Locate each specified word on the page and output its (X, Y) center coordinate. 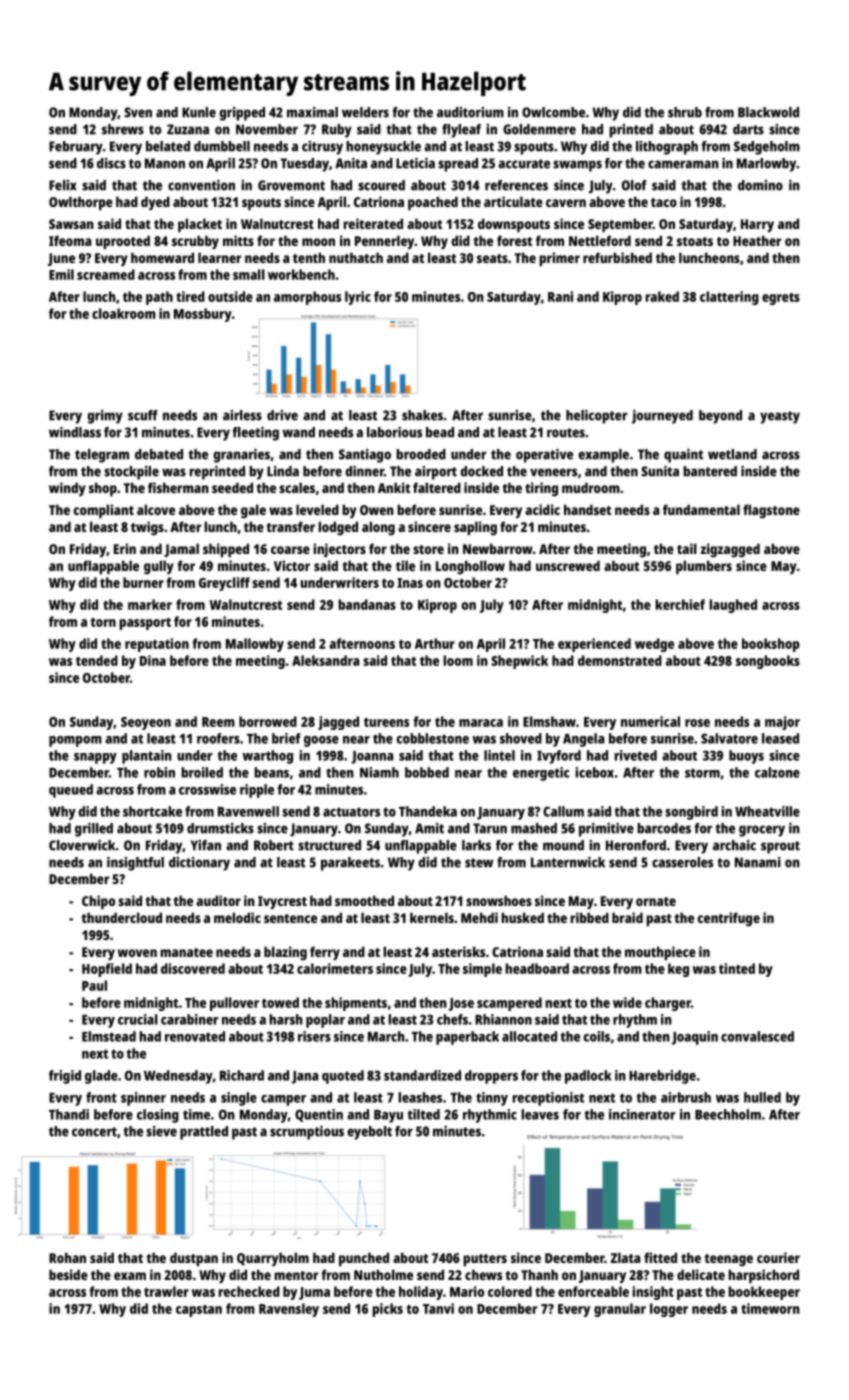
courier (778, 1257)
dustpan (194, 1259)
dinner (364, 471)
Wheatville (767, 811)
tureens (386, 722)
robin (159, 772)
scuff (143, 415)
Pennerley (385, 242)
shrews (123, 129)
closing (158, 1116)
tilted (423, 1114)
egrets (781, 299)
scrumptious (307, 1133)
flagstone (771, 511)
